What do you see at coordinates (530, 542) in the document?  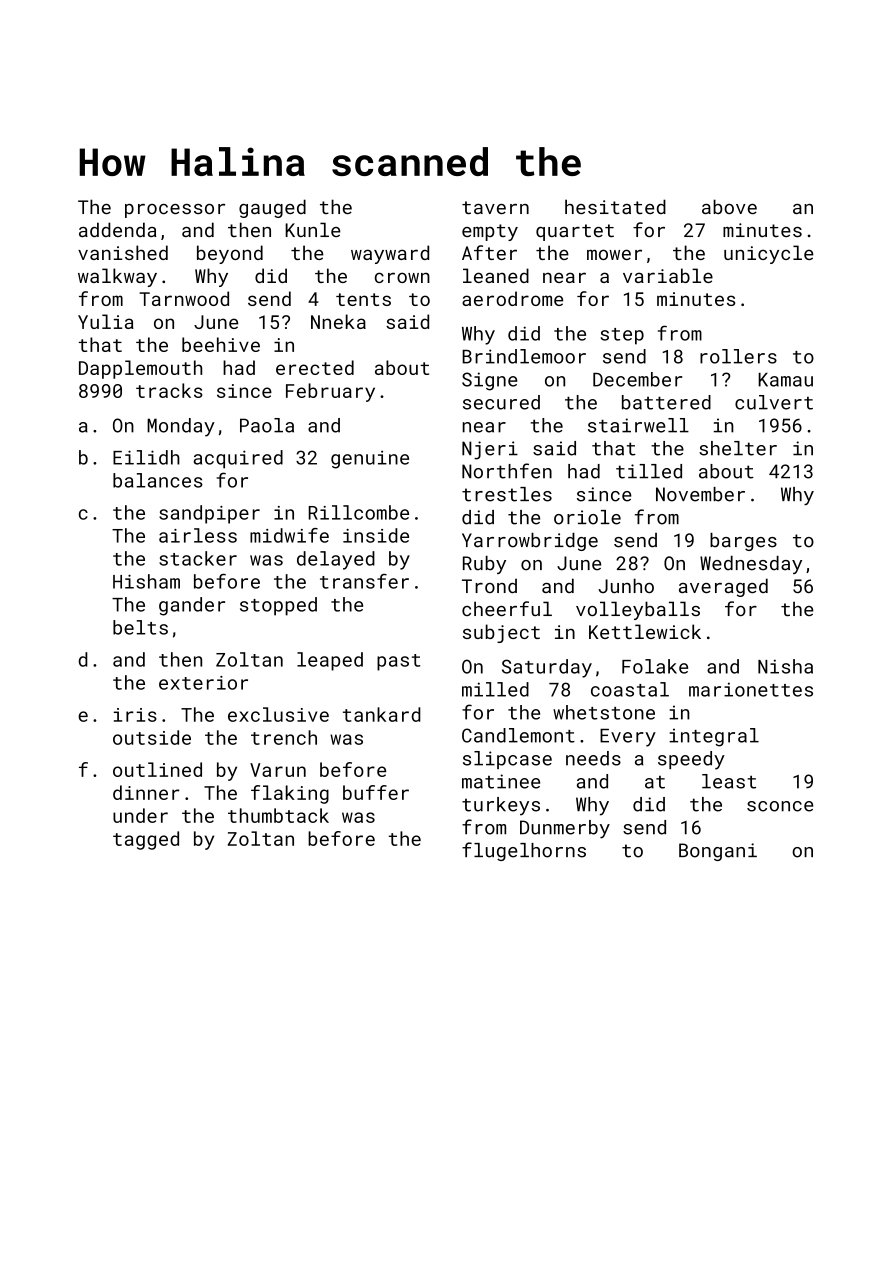 I see `Yarrowbridge` at bounding box center [530, 542].
